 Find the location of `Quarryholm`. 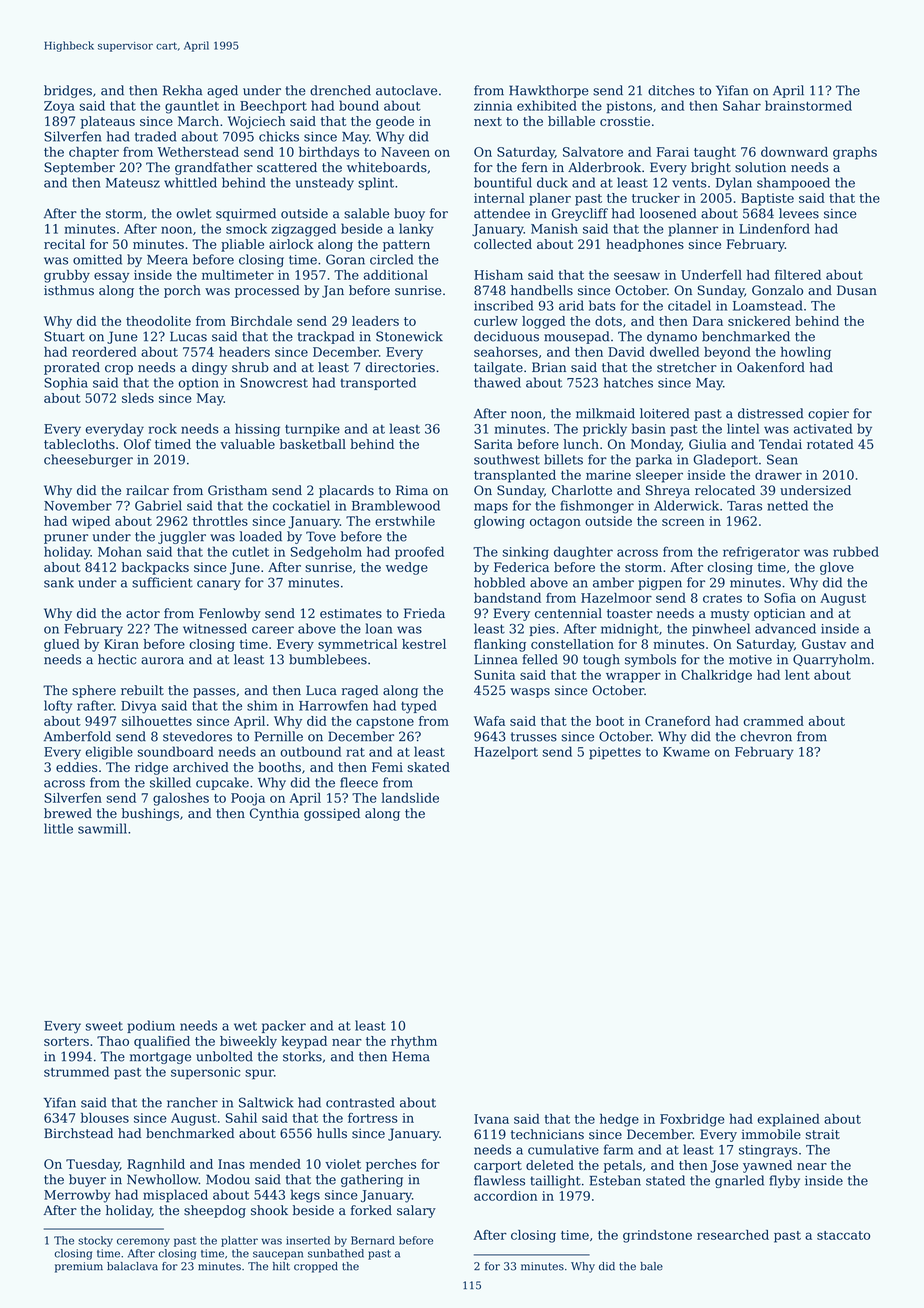

Quarryholm is located at coordinates (831, 660).
